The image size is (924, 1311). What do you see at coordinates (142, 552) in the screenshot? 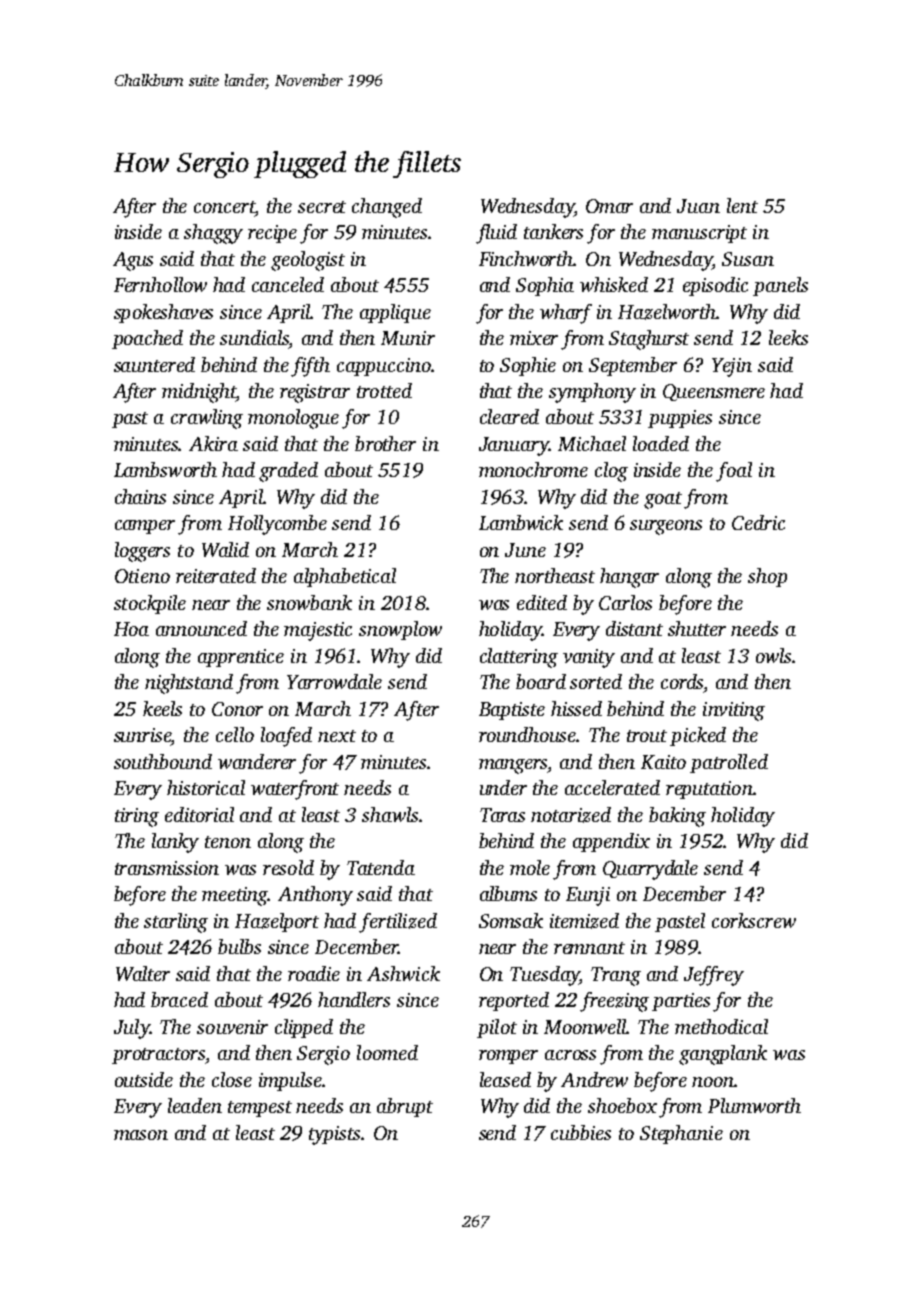
I see `loggers` at bounding box center [142, 552].
